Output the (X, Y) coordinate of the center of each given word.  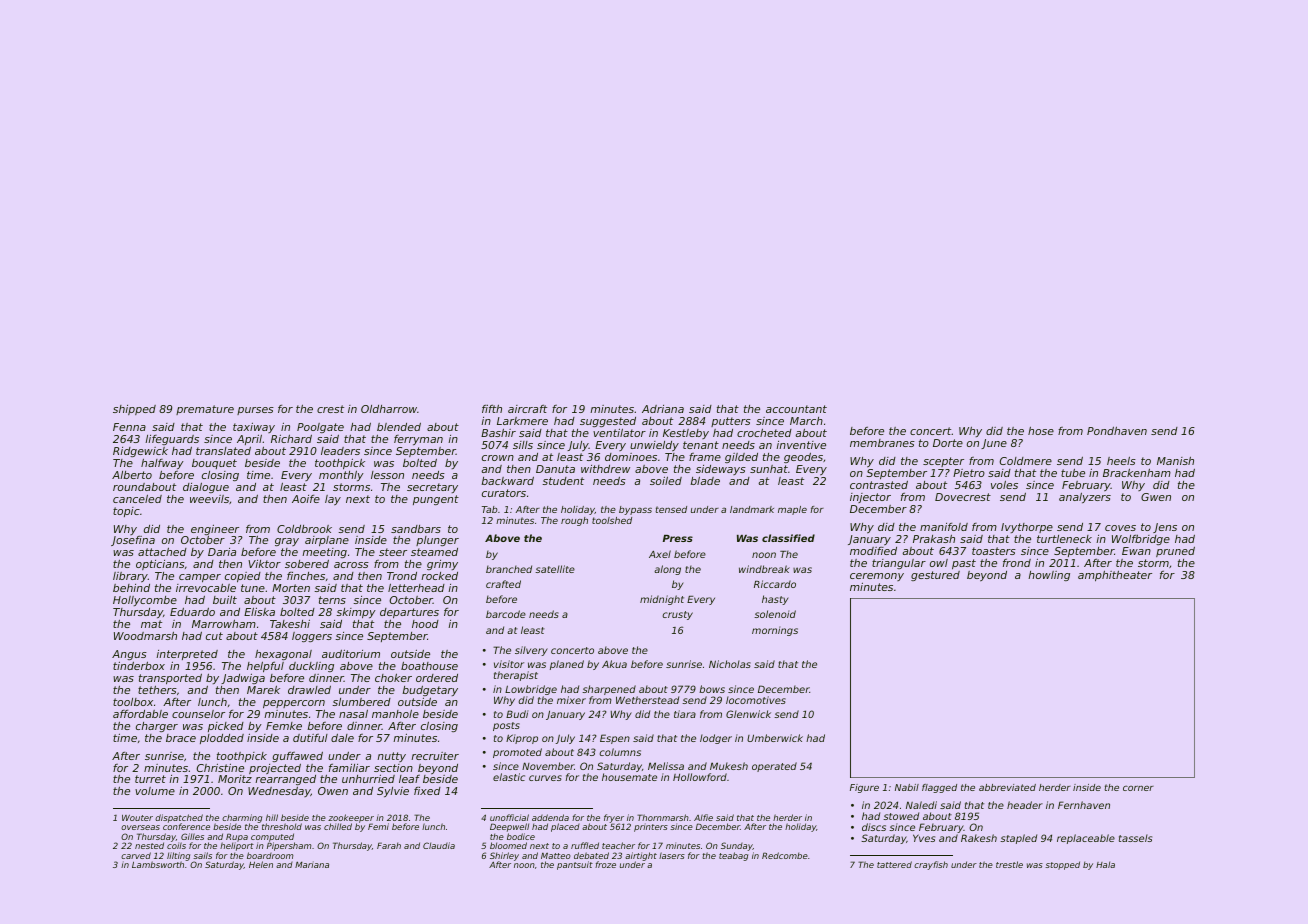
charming (242, 819)
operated (774, 767)
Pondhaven (1117, 431)
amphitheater (1115, 576)
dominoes (631, 457)
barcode (506, 614)
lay (333, 500)
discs (874, 827)
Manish (1175, 461)
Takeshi (290, 624)
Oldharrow (389, 409)
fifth (492, 409)
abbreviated (1007, 787)
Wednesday (279, 792)
